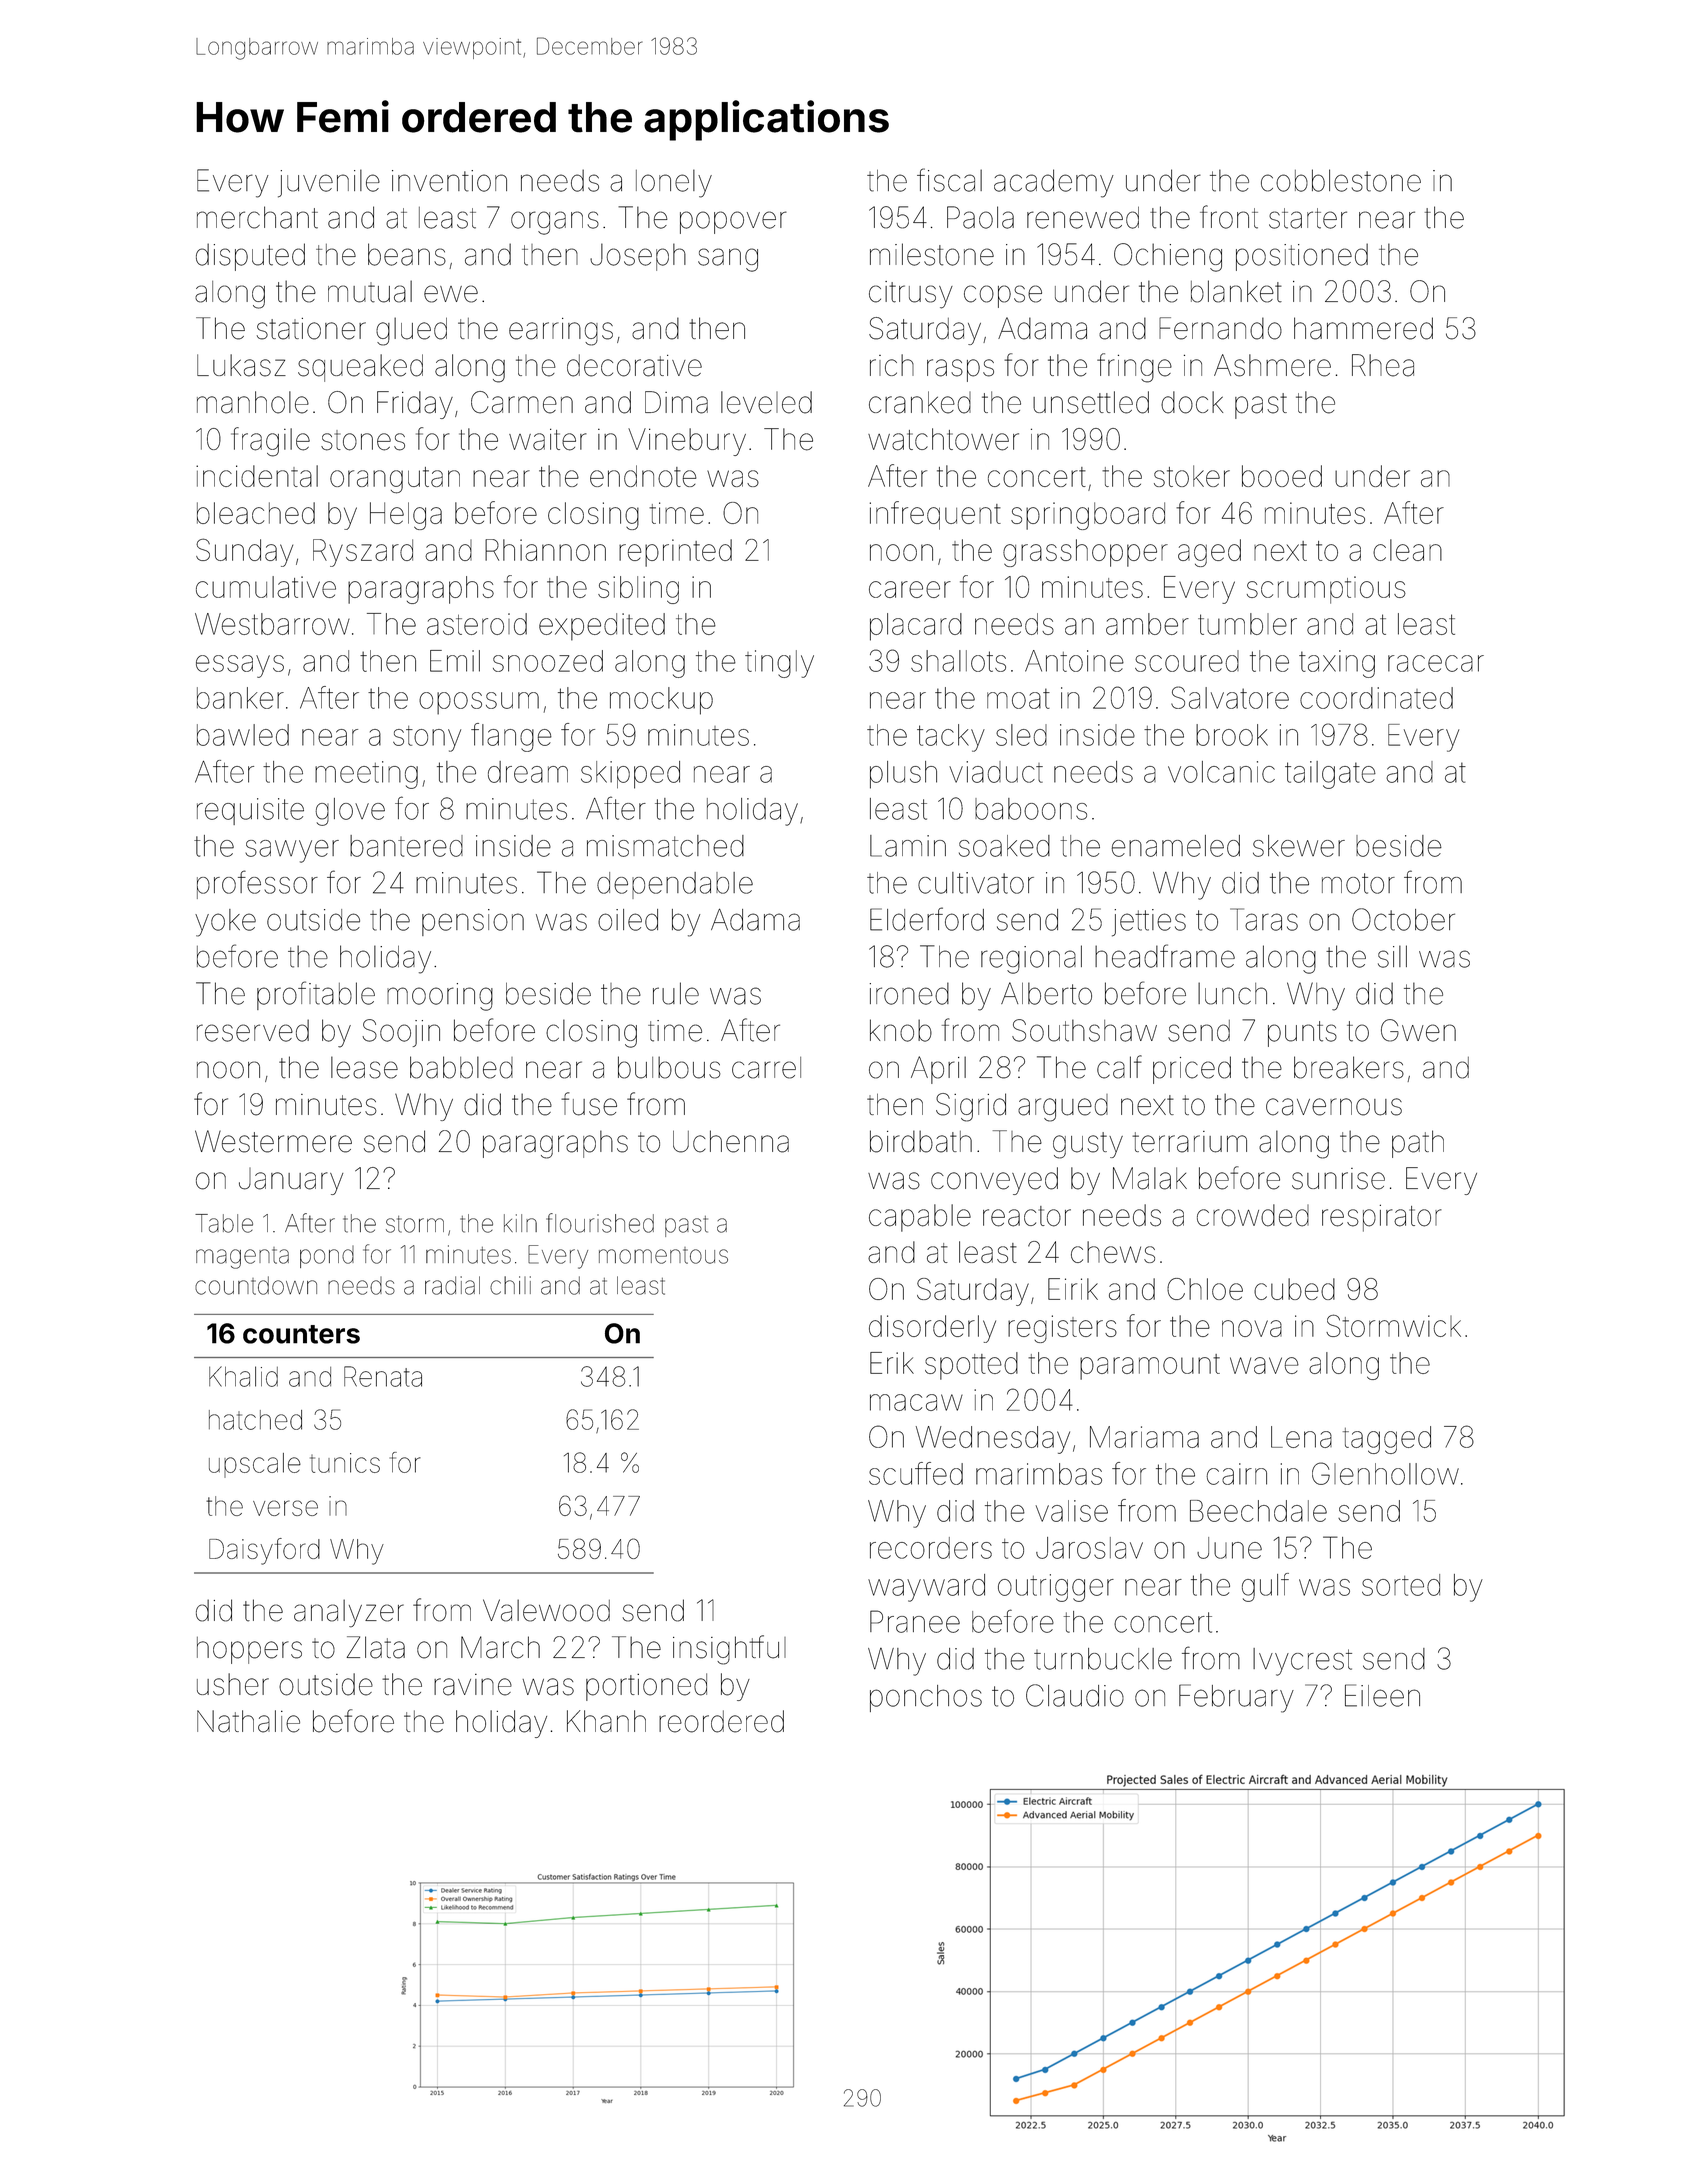 The image size is (1683, 2178). I want to click on carrel, so click(766, 1068).
